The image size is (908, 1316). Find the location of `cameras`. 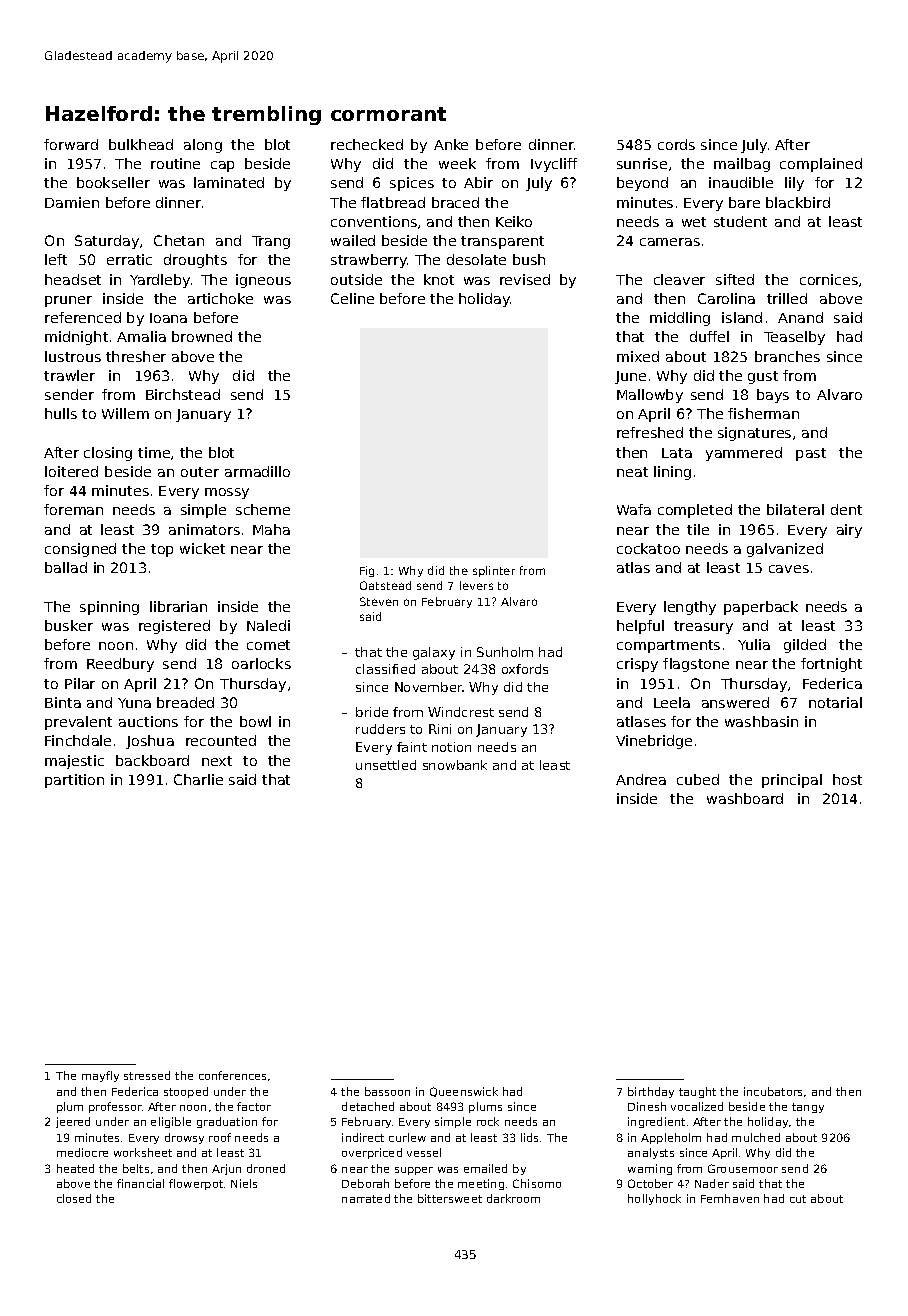

cameras is located at coordinates (670, 242).
